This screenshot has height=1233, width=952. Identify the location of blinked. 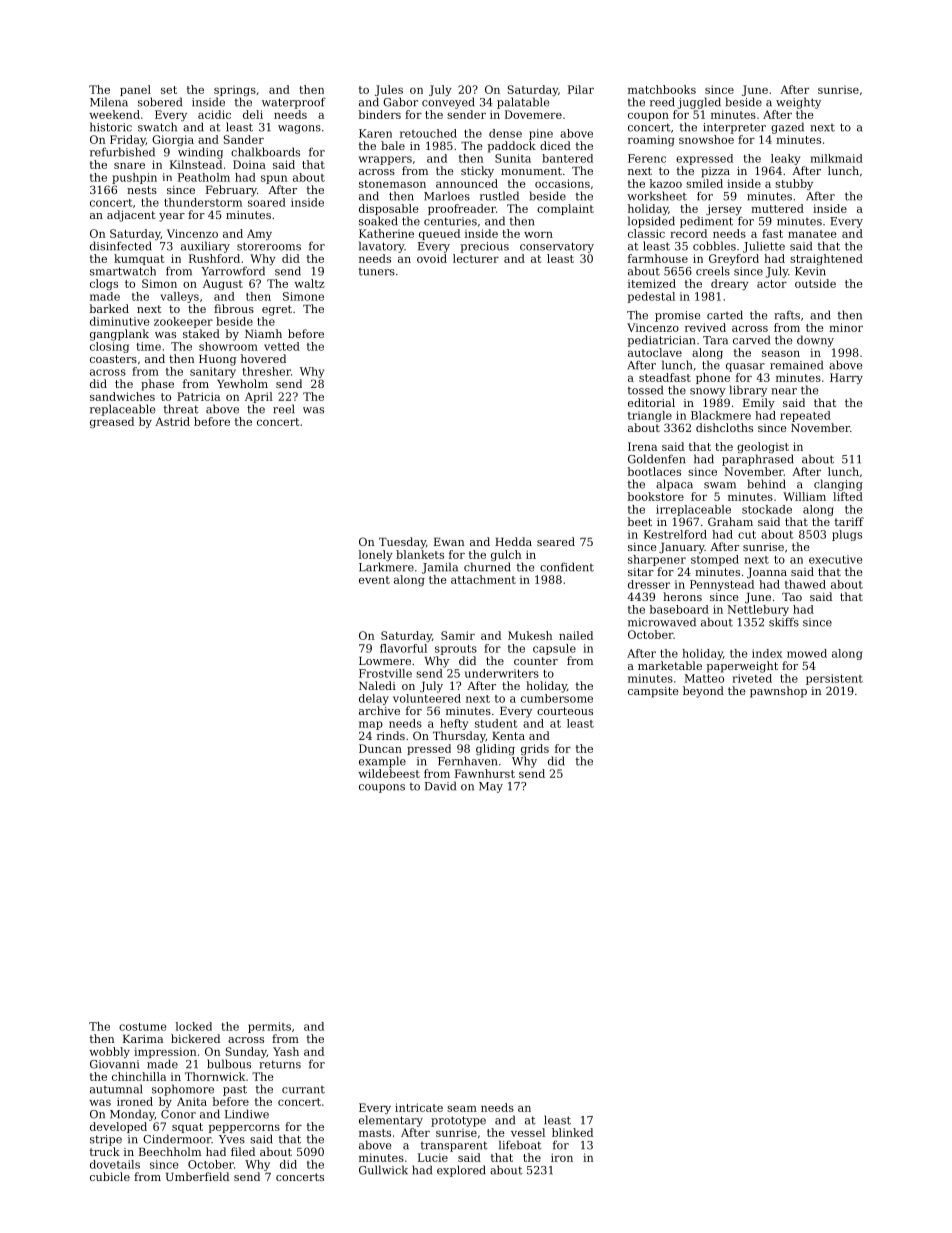
(572, 1132).
